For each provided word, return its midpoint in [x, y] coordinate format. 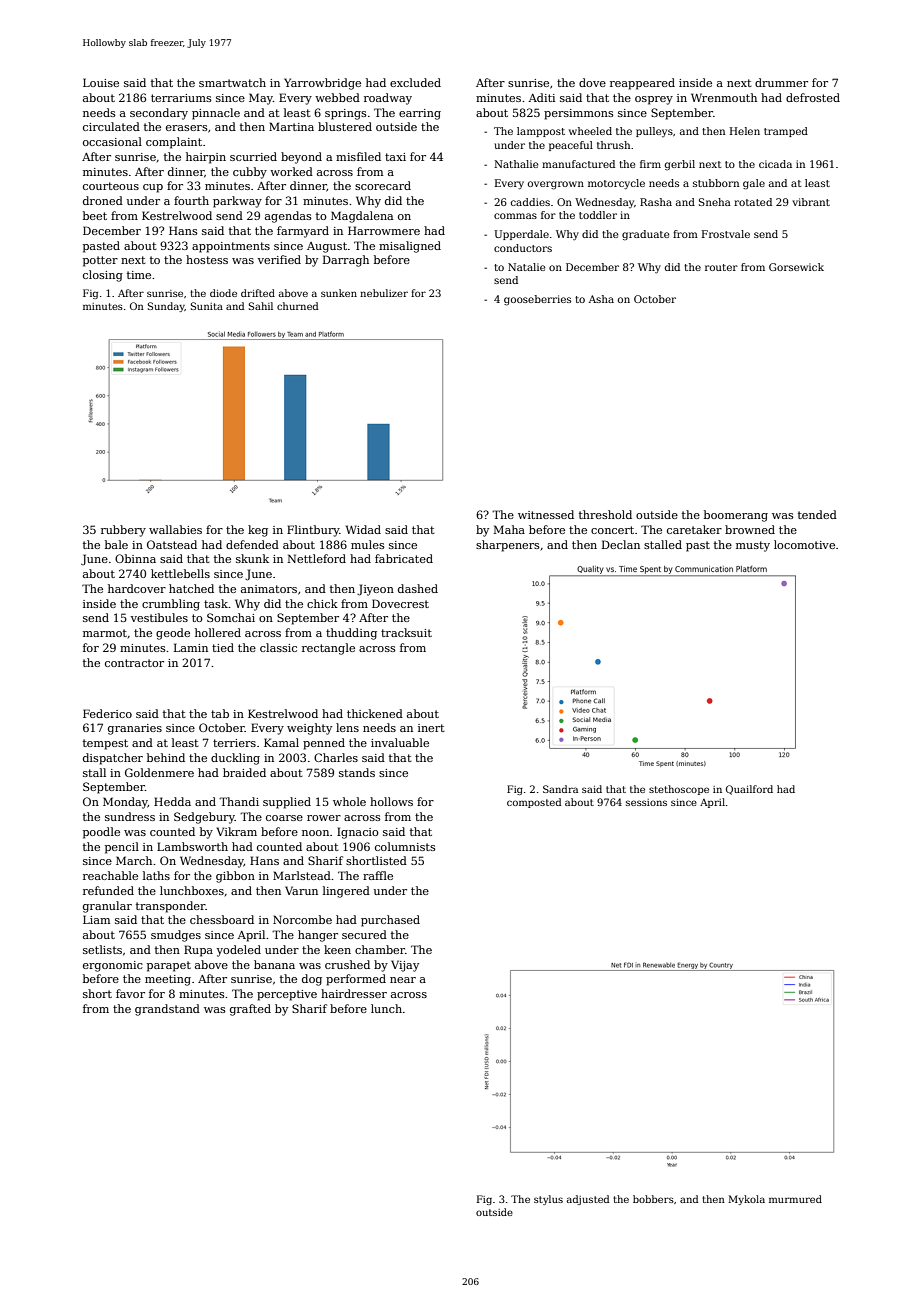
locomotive [804, 544]
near [403, 980]
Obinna [135, 558]
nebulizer [384, 293]
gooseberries [537, 300]
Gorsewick [796, 267]
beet [95, 215]
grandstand [167, 1010]
